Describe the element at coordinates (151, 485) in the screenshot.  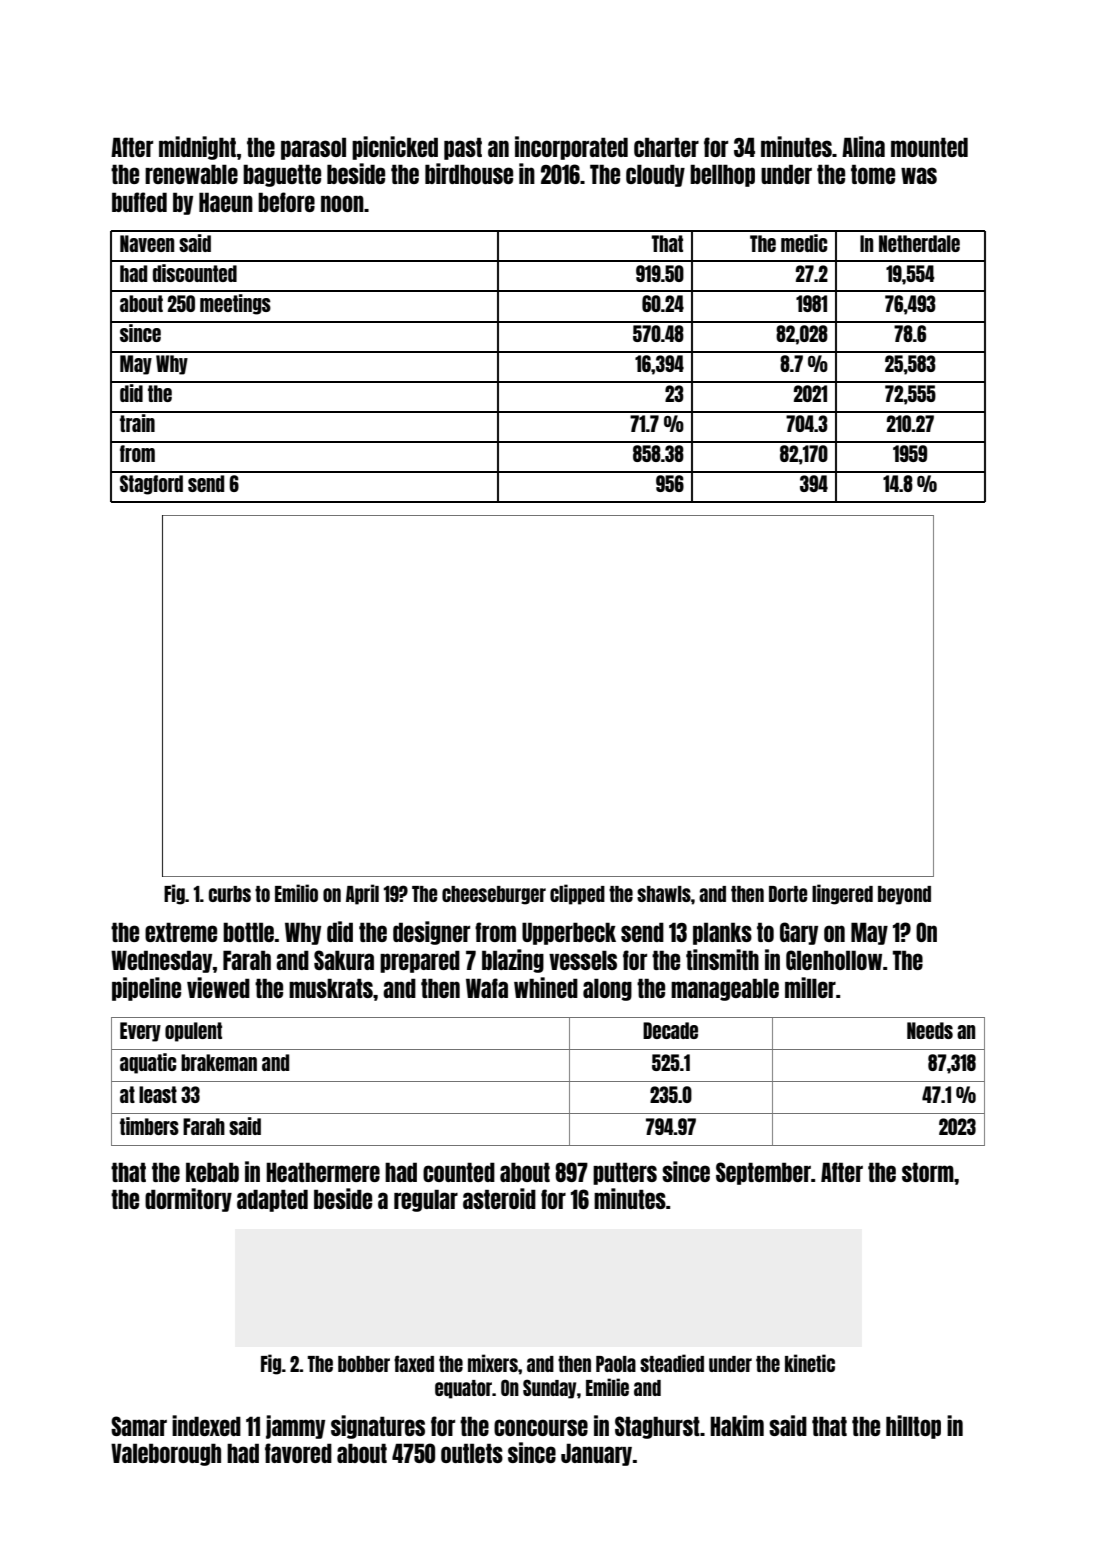
I see `Stagford` at that location.
